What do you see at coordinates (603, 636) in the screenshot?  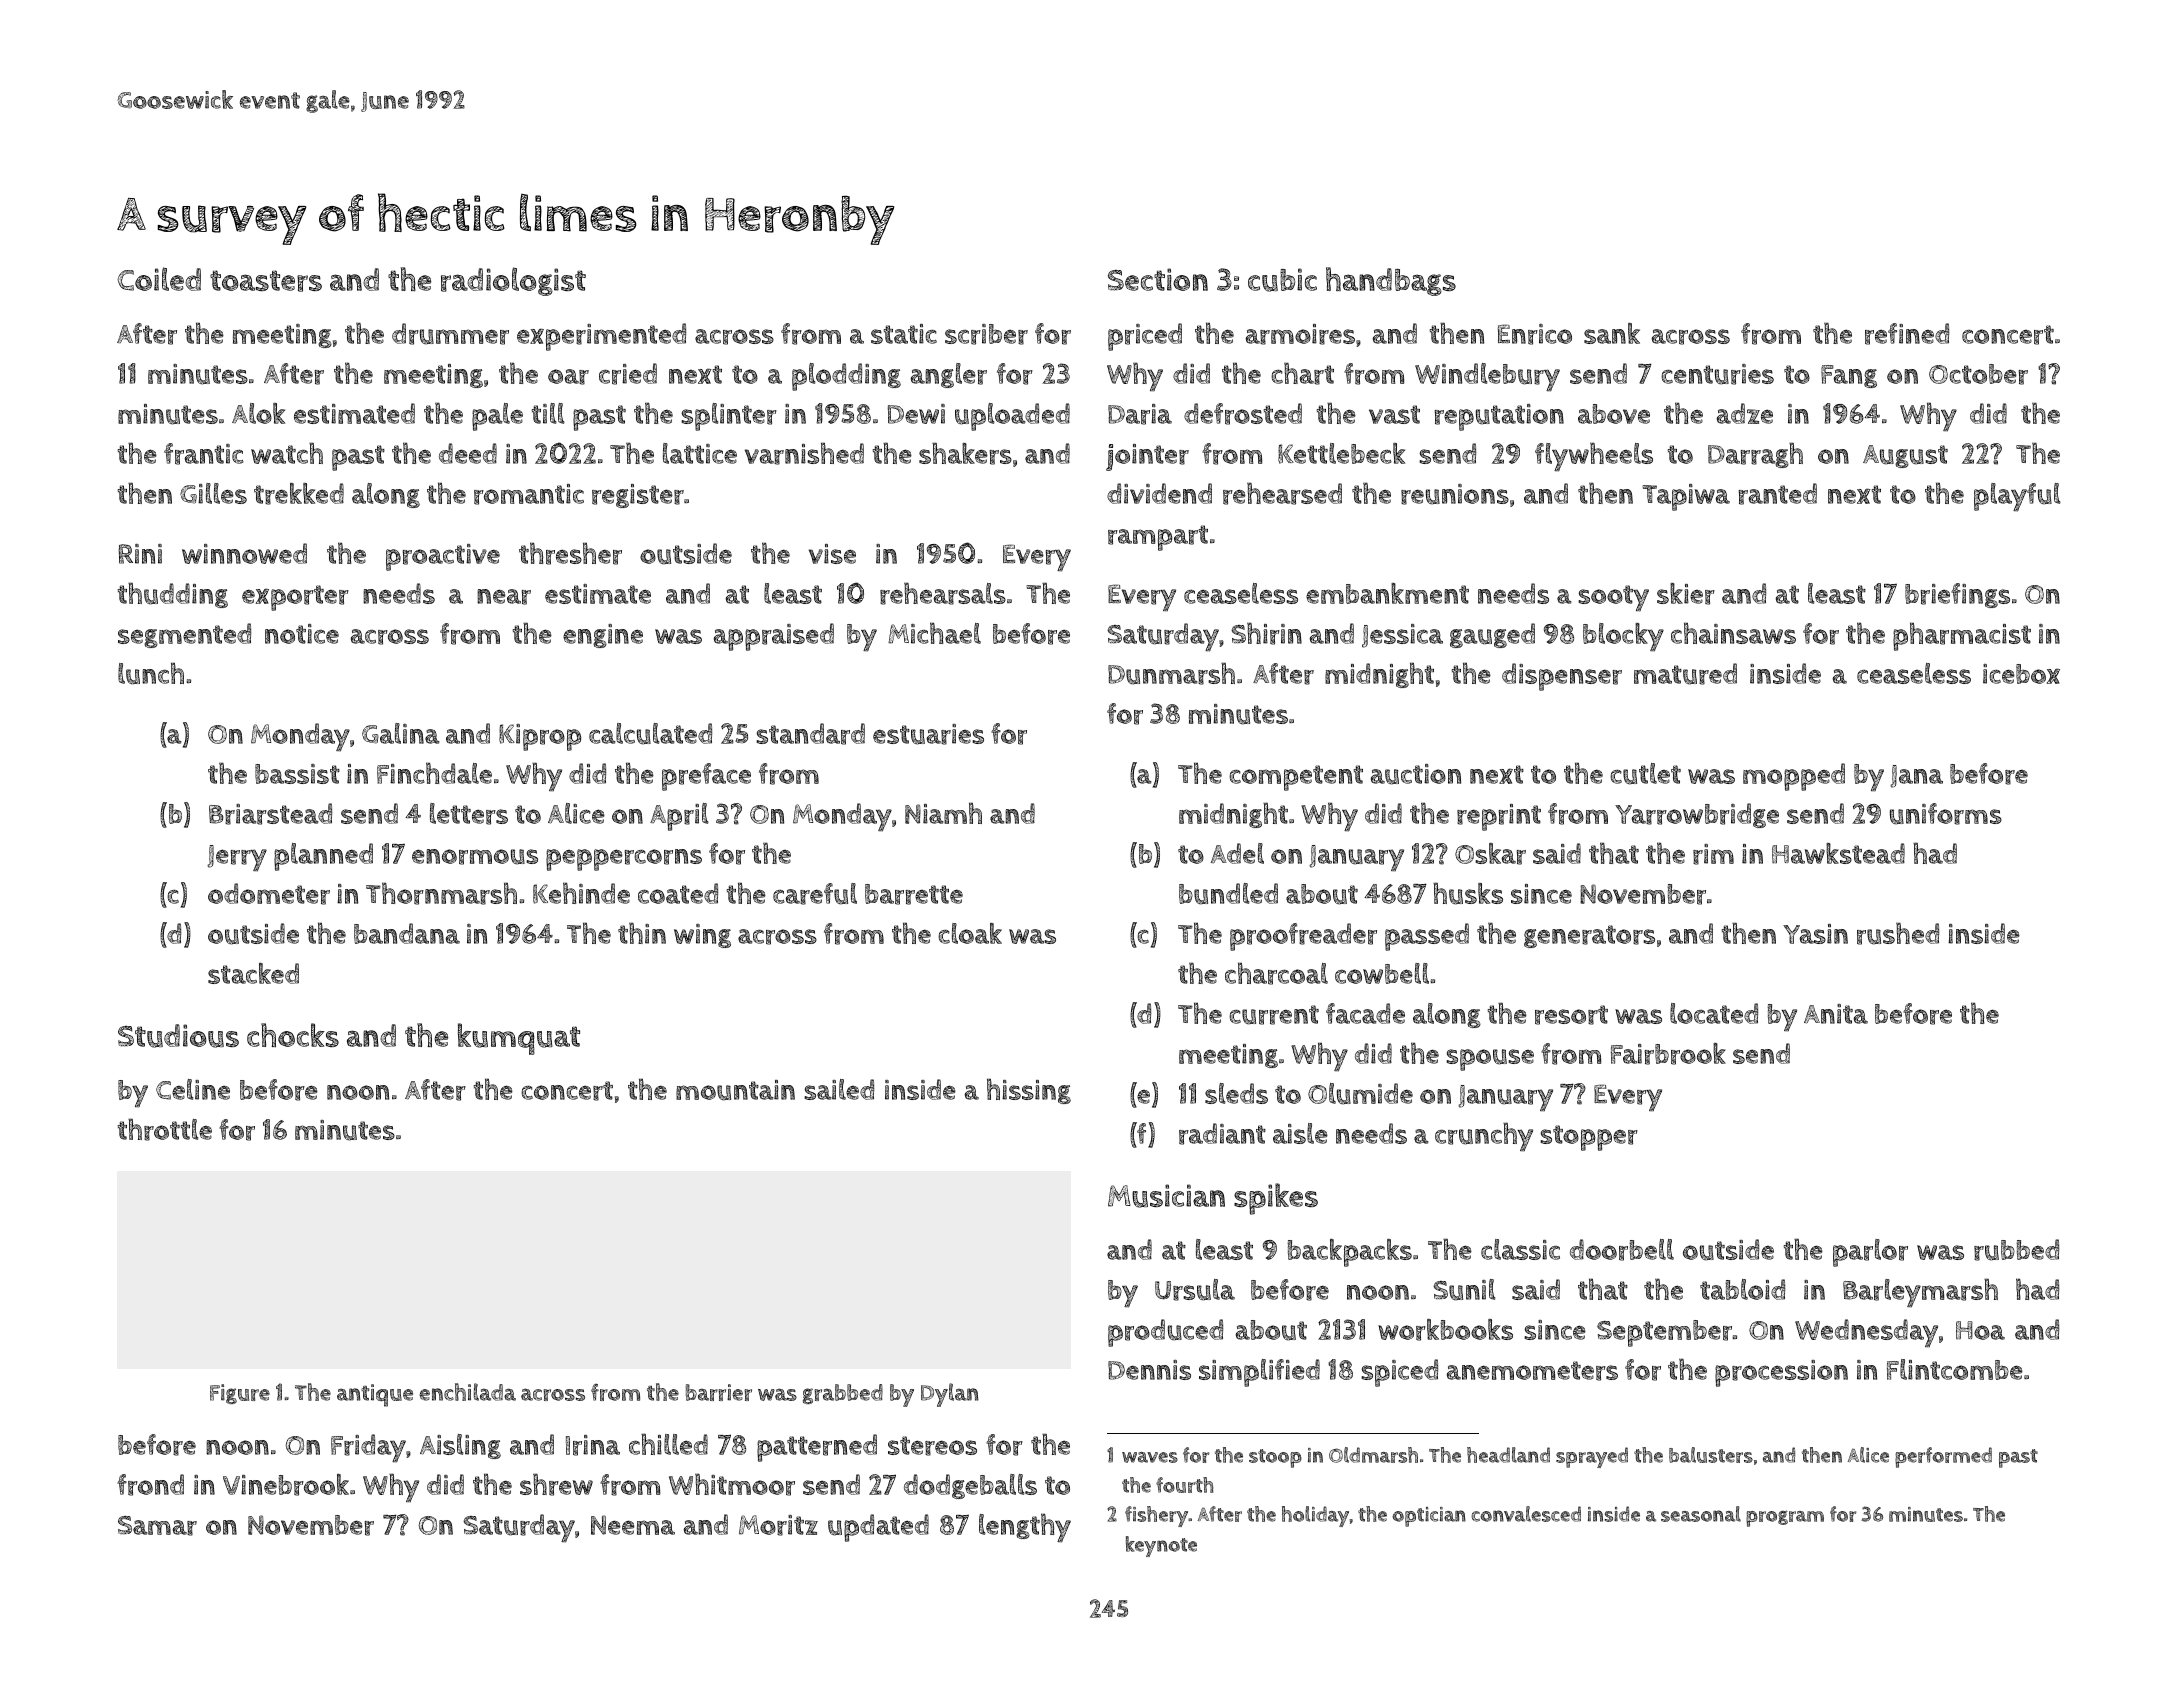 I see `engine` at bounding box center [603, 636].
